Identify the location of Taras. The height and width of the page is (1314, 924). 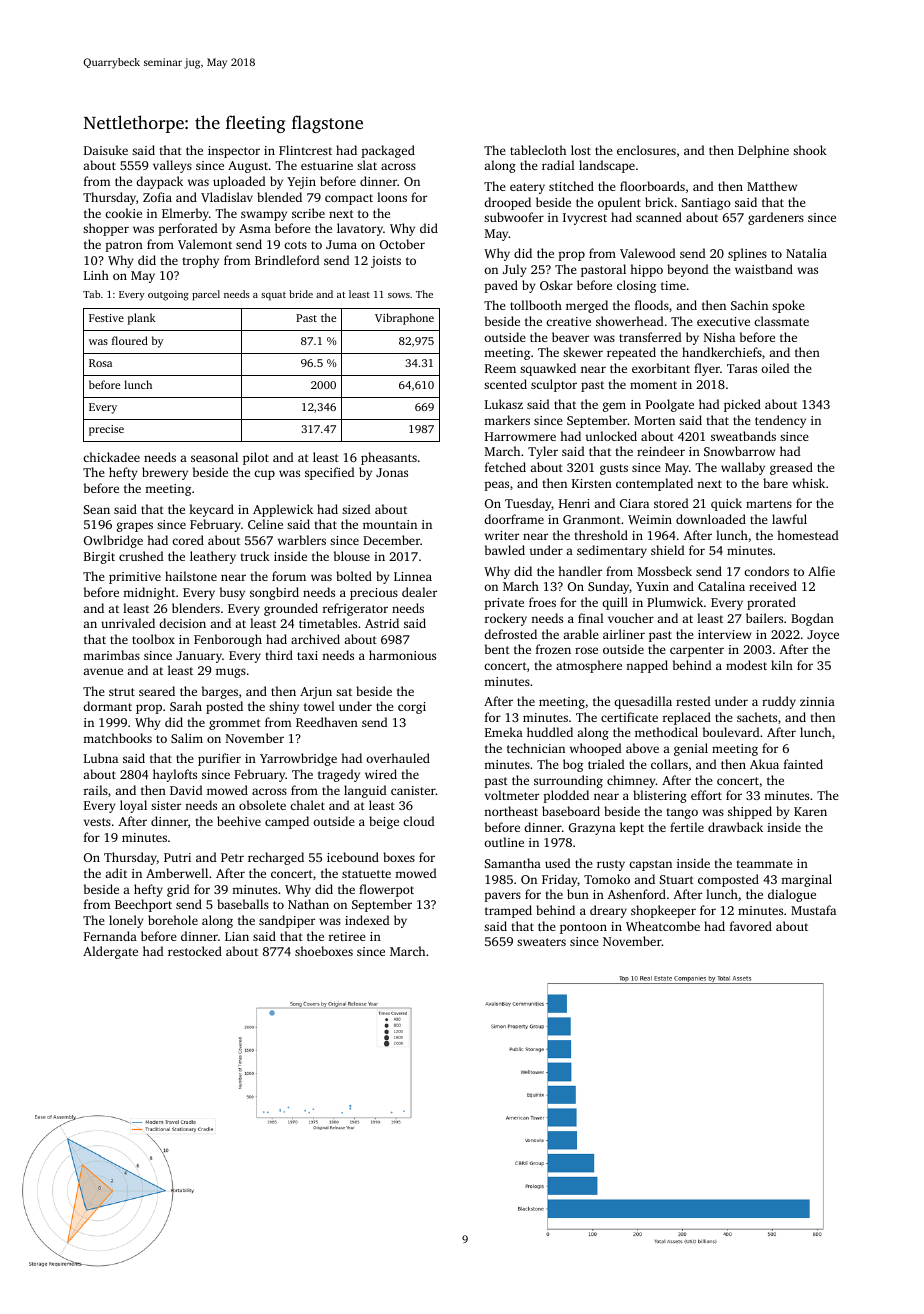
(742, 368).
